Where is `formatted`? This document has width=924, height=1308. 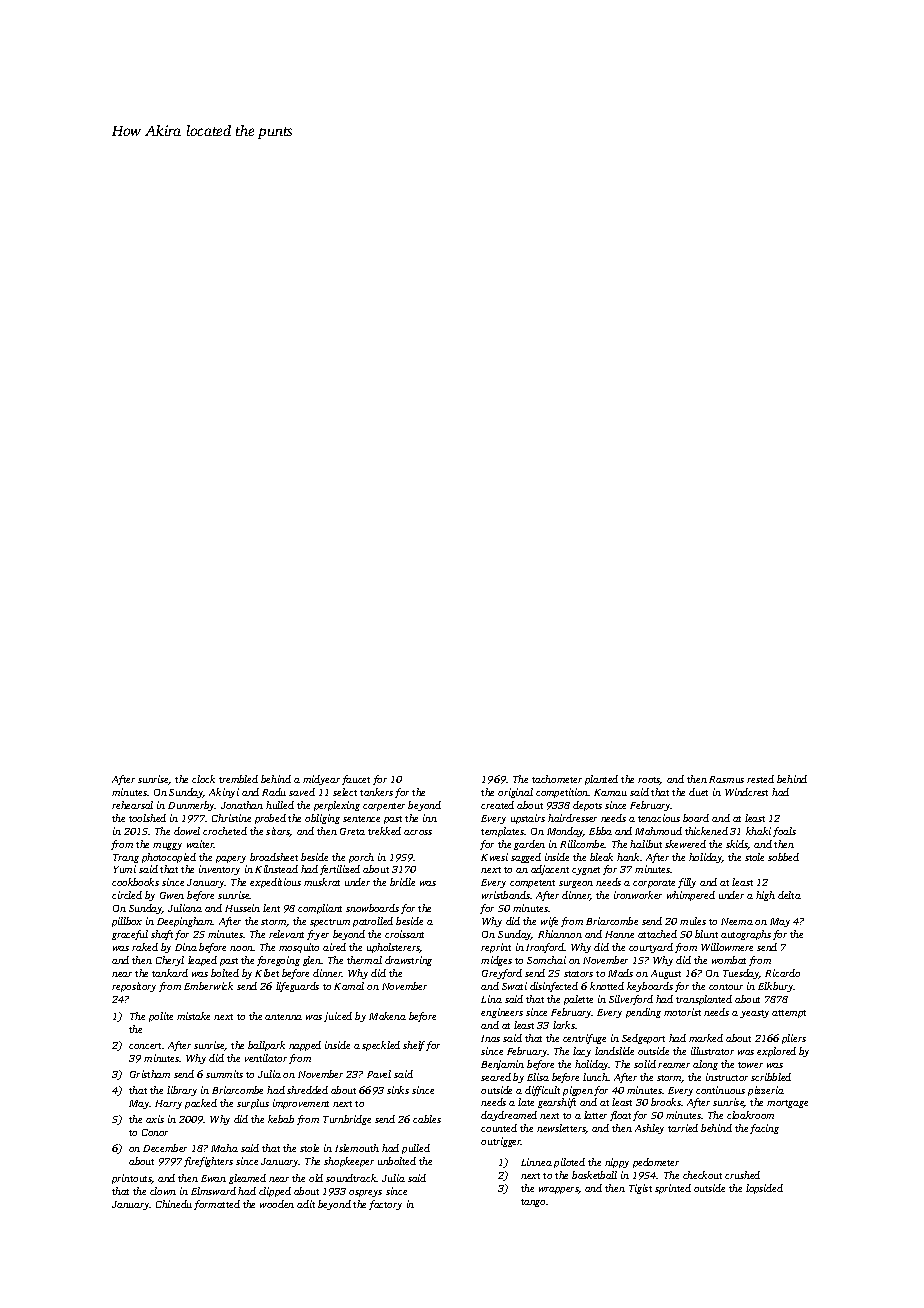 formatted is located at coordinates (217, 1205).
